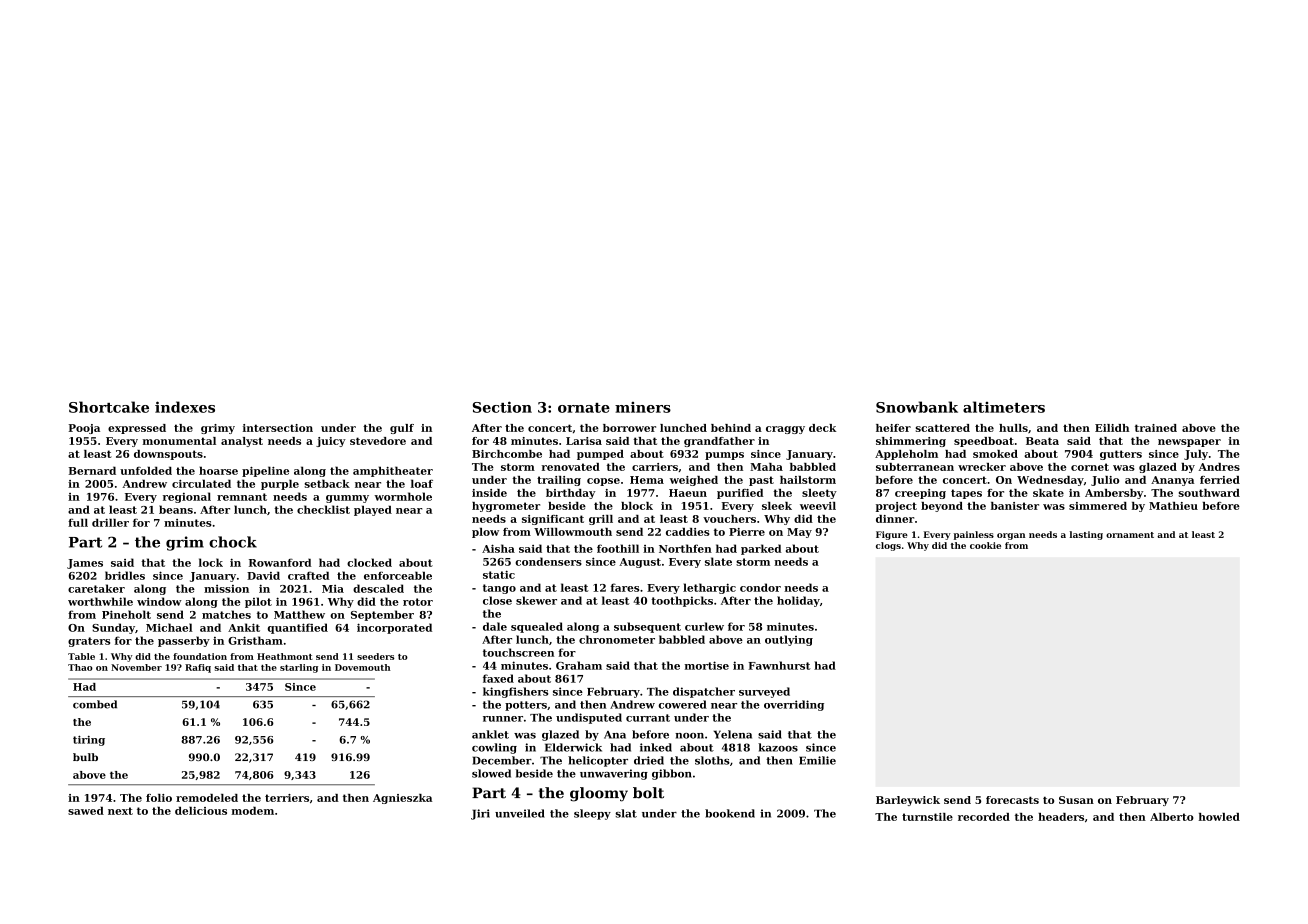 This screenshot has width=1308, height=924. Describe the element at coordinates (643, 407) in the screenshot. I see `miners` at that location.
